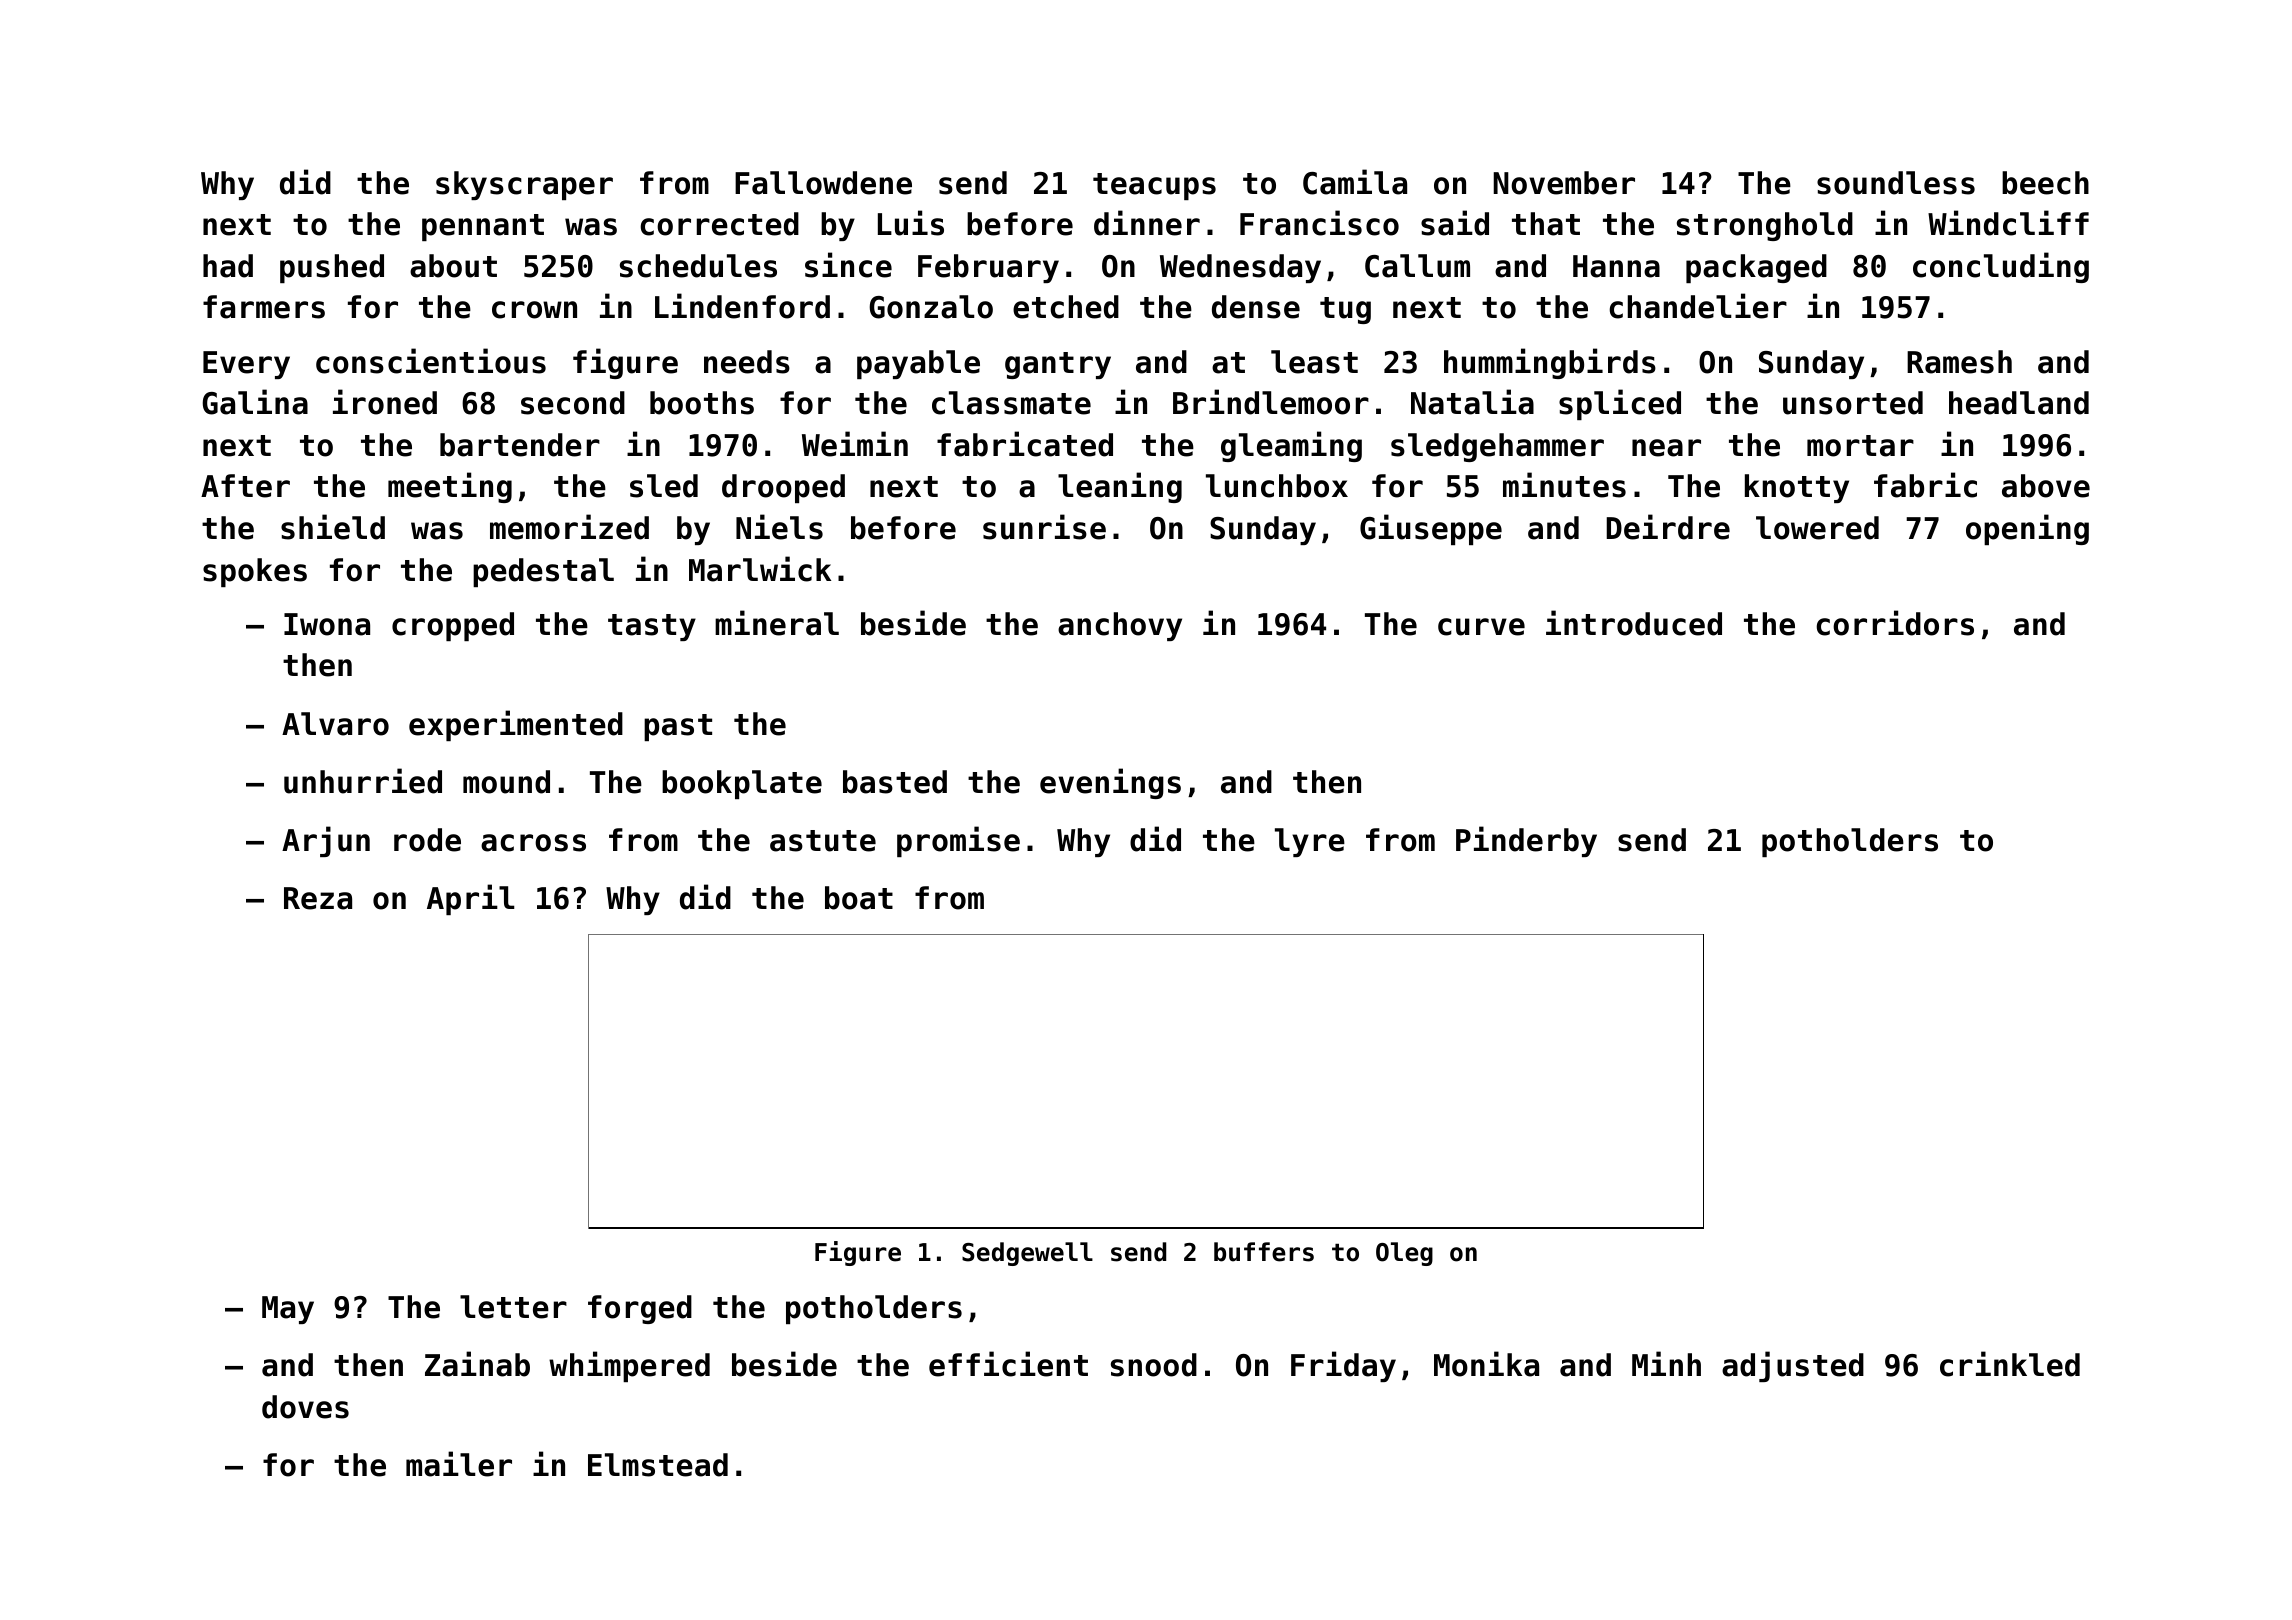  What do you see at coordinates (823, 841) in the page?
I see `astute` at bounding box center [823, 841].
